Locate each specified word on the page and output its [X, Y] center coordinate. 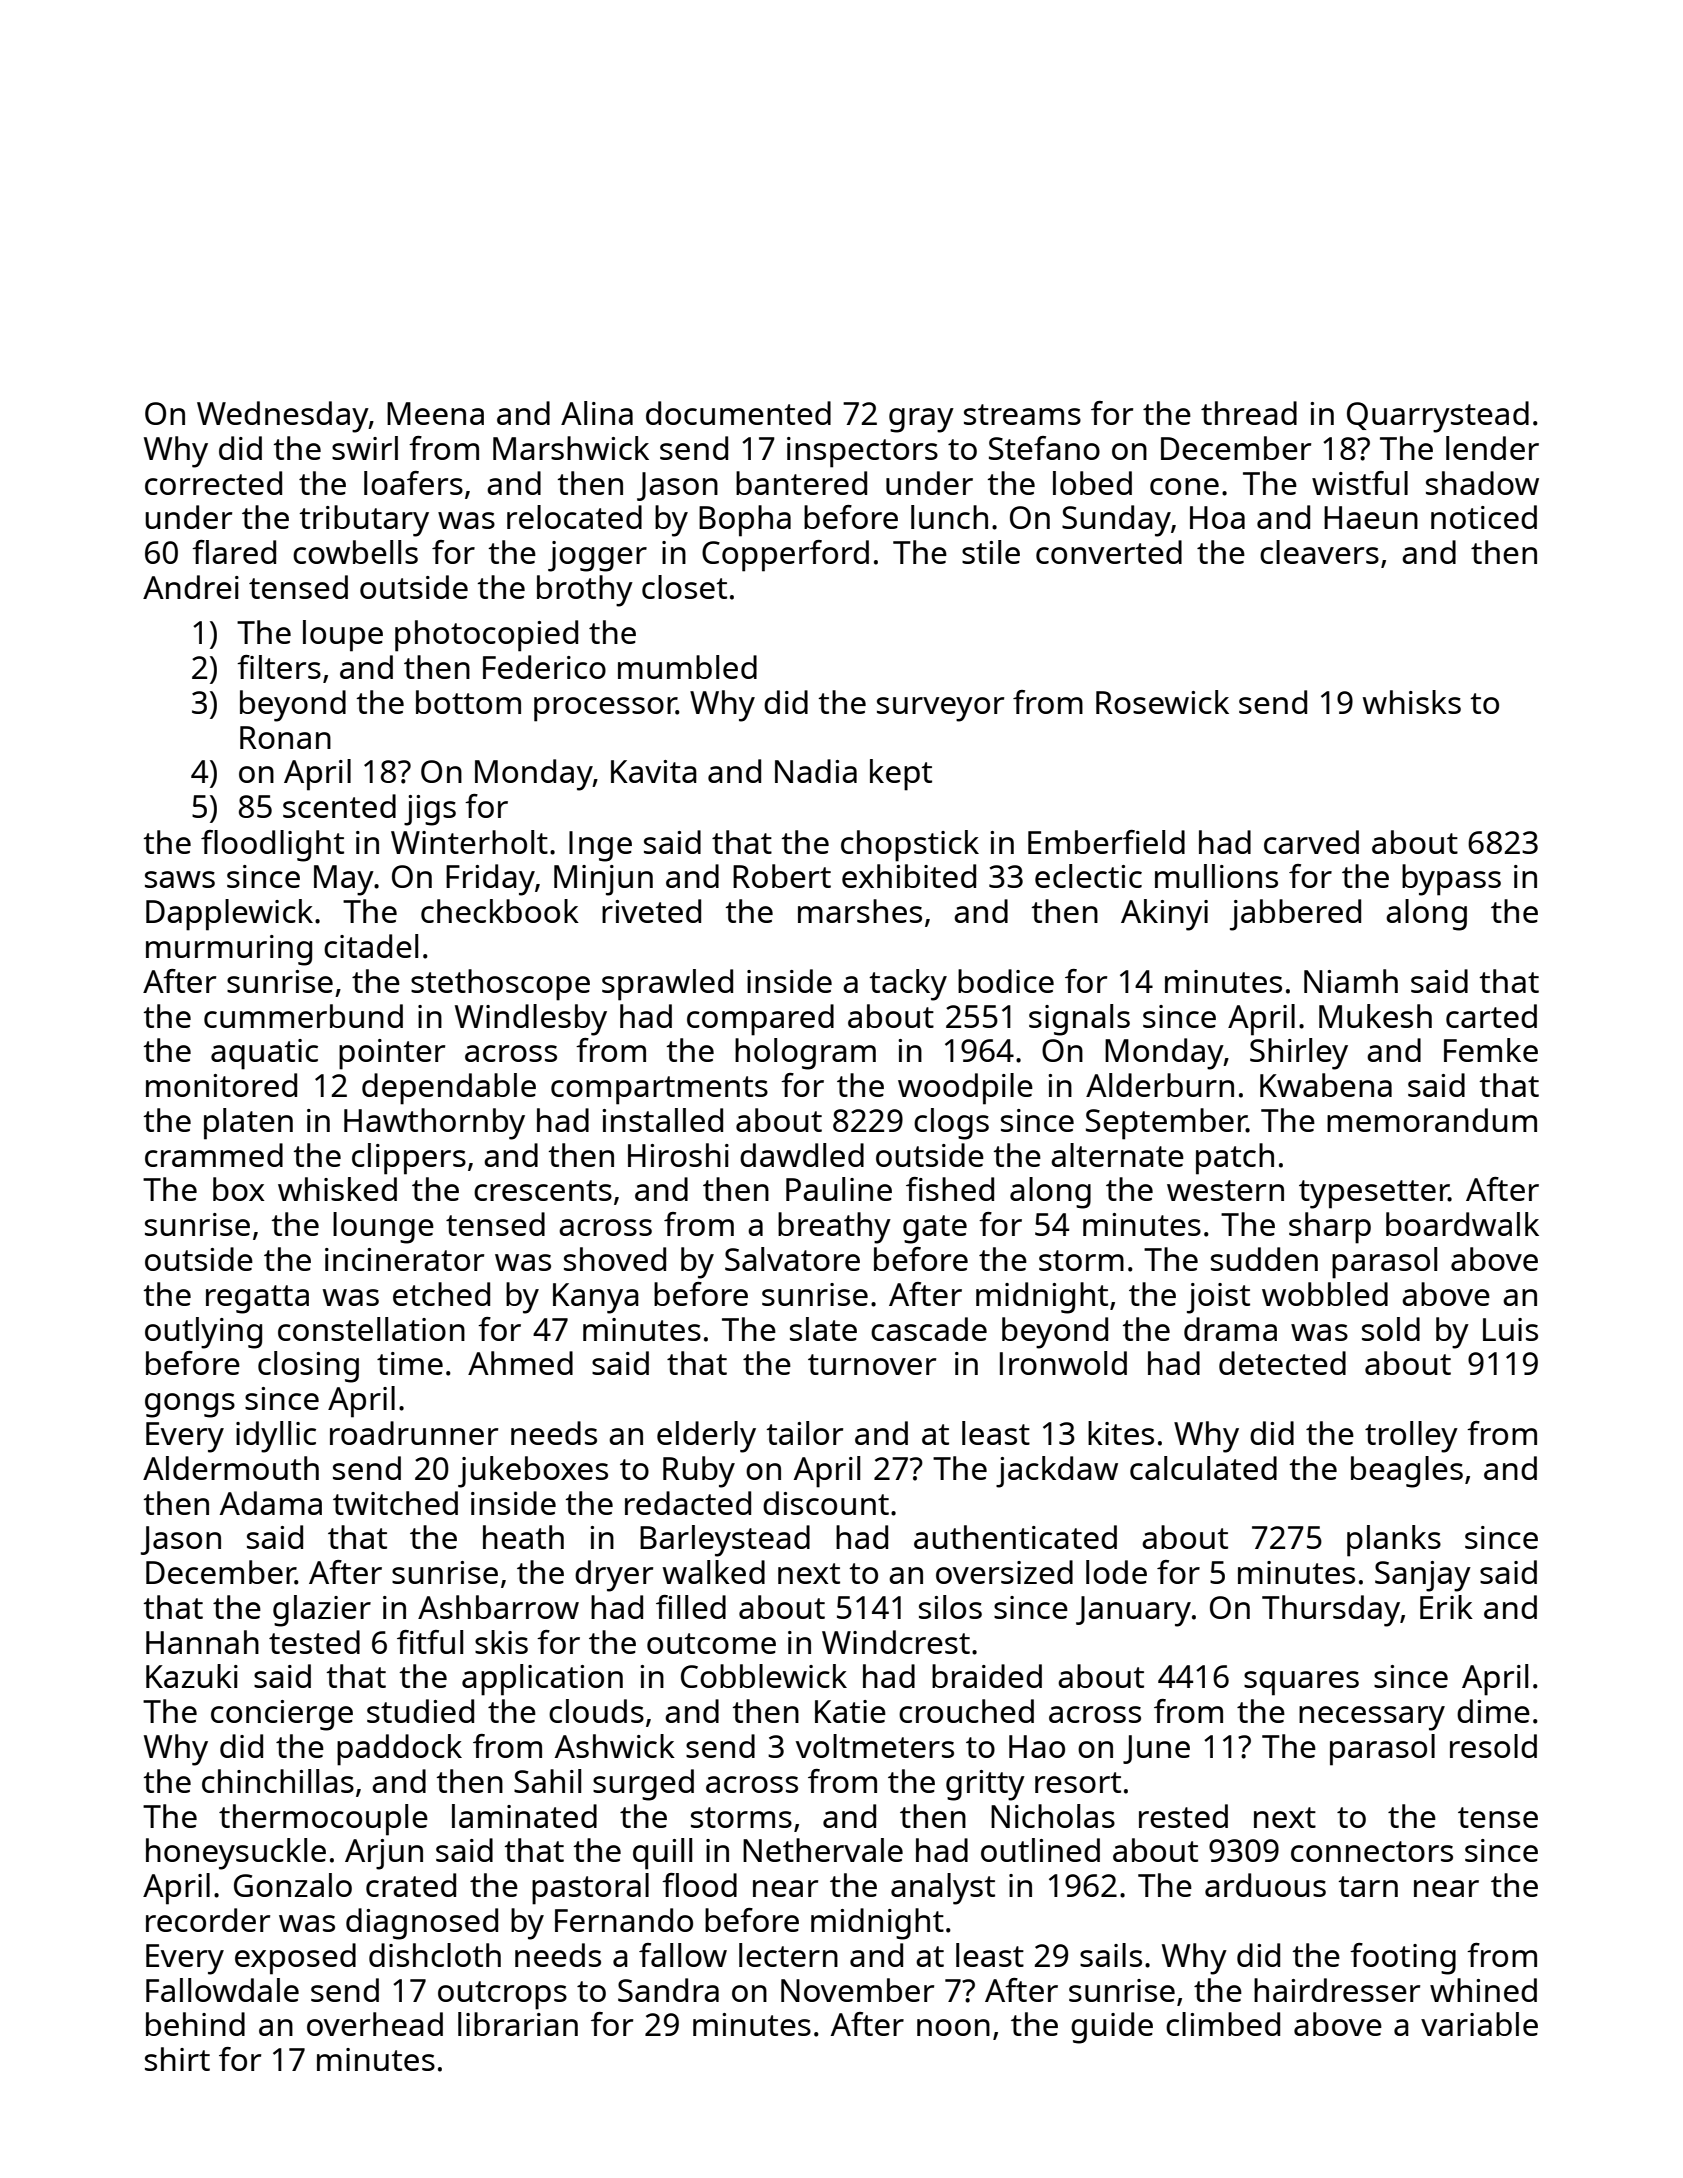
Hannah [202, 1642]
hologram [805, 1054]
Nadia [816, 771]
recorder [208, 1920]
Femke [1491, 1050]
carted [1491, 1016]
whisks [1412, 702]
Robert [782, 876]
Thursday [1331, 1611]
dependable [449, 1089]
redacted [688, 1503]
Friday [490, 880]
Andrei [191, 587]
